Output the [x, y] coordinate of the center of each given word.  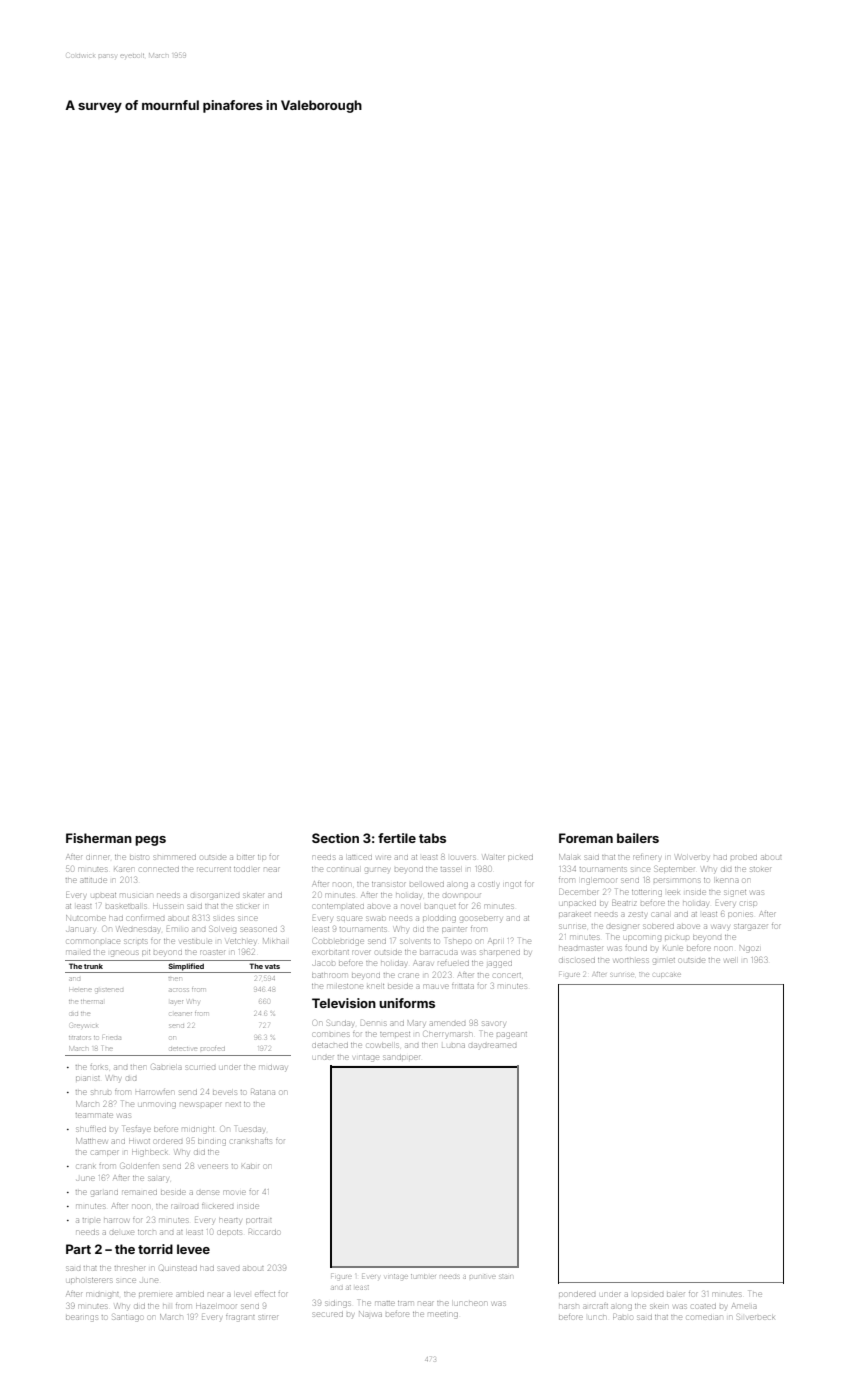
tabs [432, 838]
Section [335, 838]
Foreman [586, 838]
